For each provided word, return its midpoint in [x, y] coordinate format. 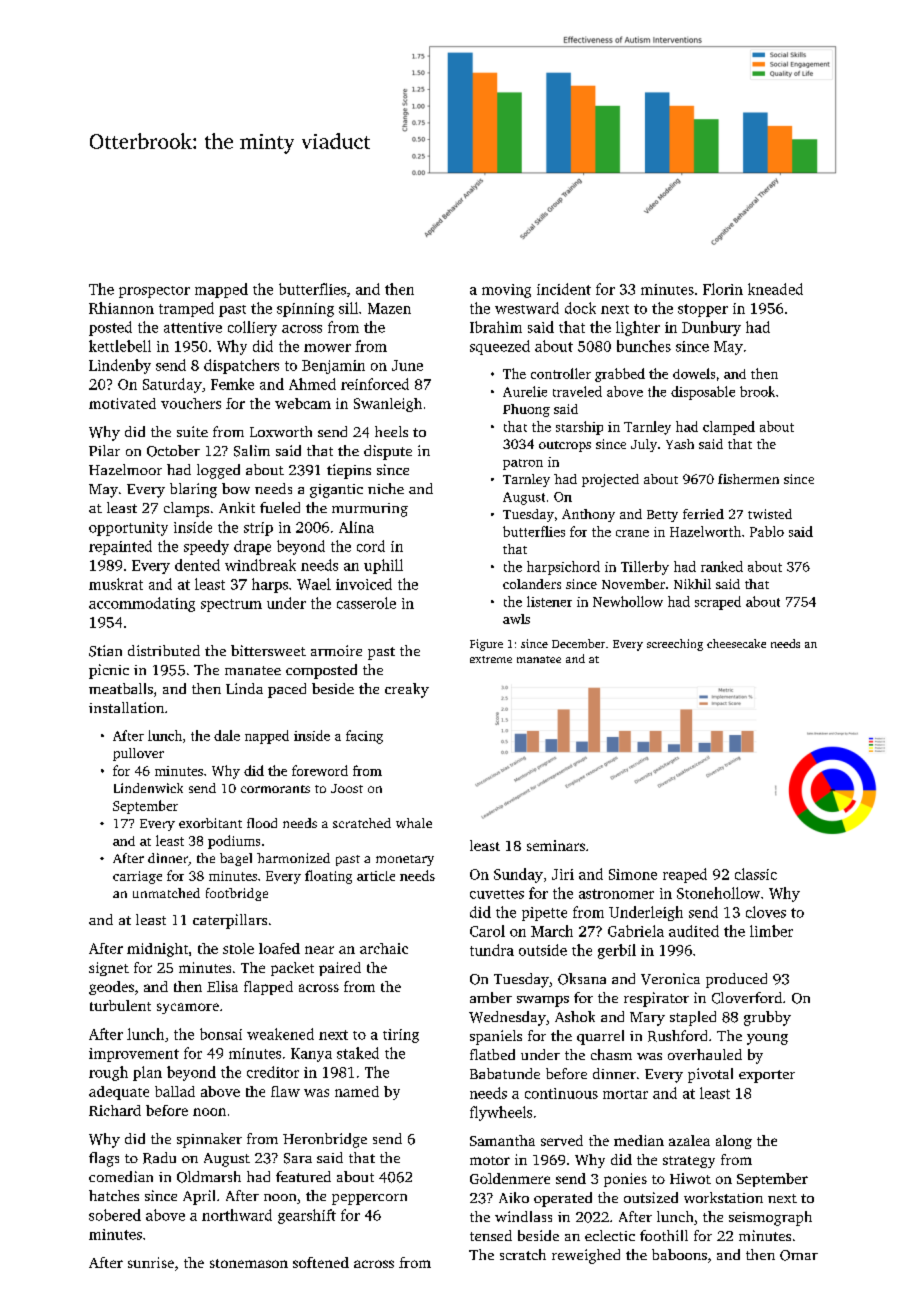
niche [386, 488]
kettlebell [120, 346]
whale [414, 823]
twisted [770, 514]
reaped [685, 875]
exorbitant [210, 823]
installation [126, 707]
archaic [384, 948]
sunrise [151, 1262]
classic [756, 874]
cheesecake [736, 643]
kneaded [775, 289]
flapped [268, 988]
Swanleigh [388, 405]
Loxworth [281, 431]
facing [364, 737]
